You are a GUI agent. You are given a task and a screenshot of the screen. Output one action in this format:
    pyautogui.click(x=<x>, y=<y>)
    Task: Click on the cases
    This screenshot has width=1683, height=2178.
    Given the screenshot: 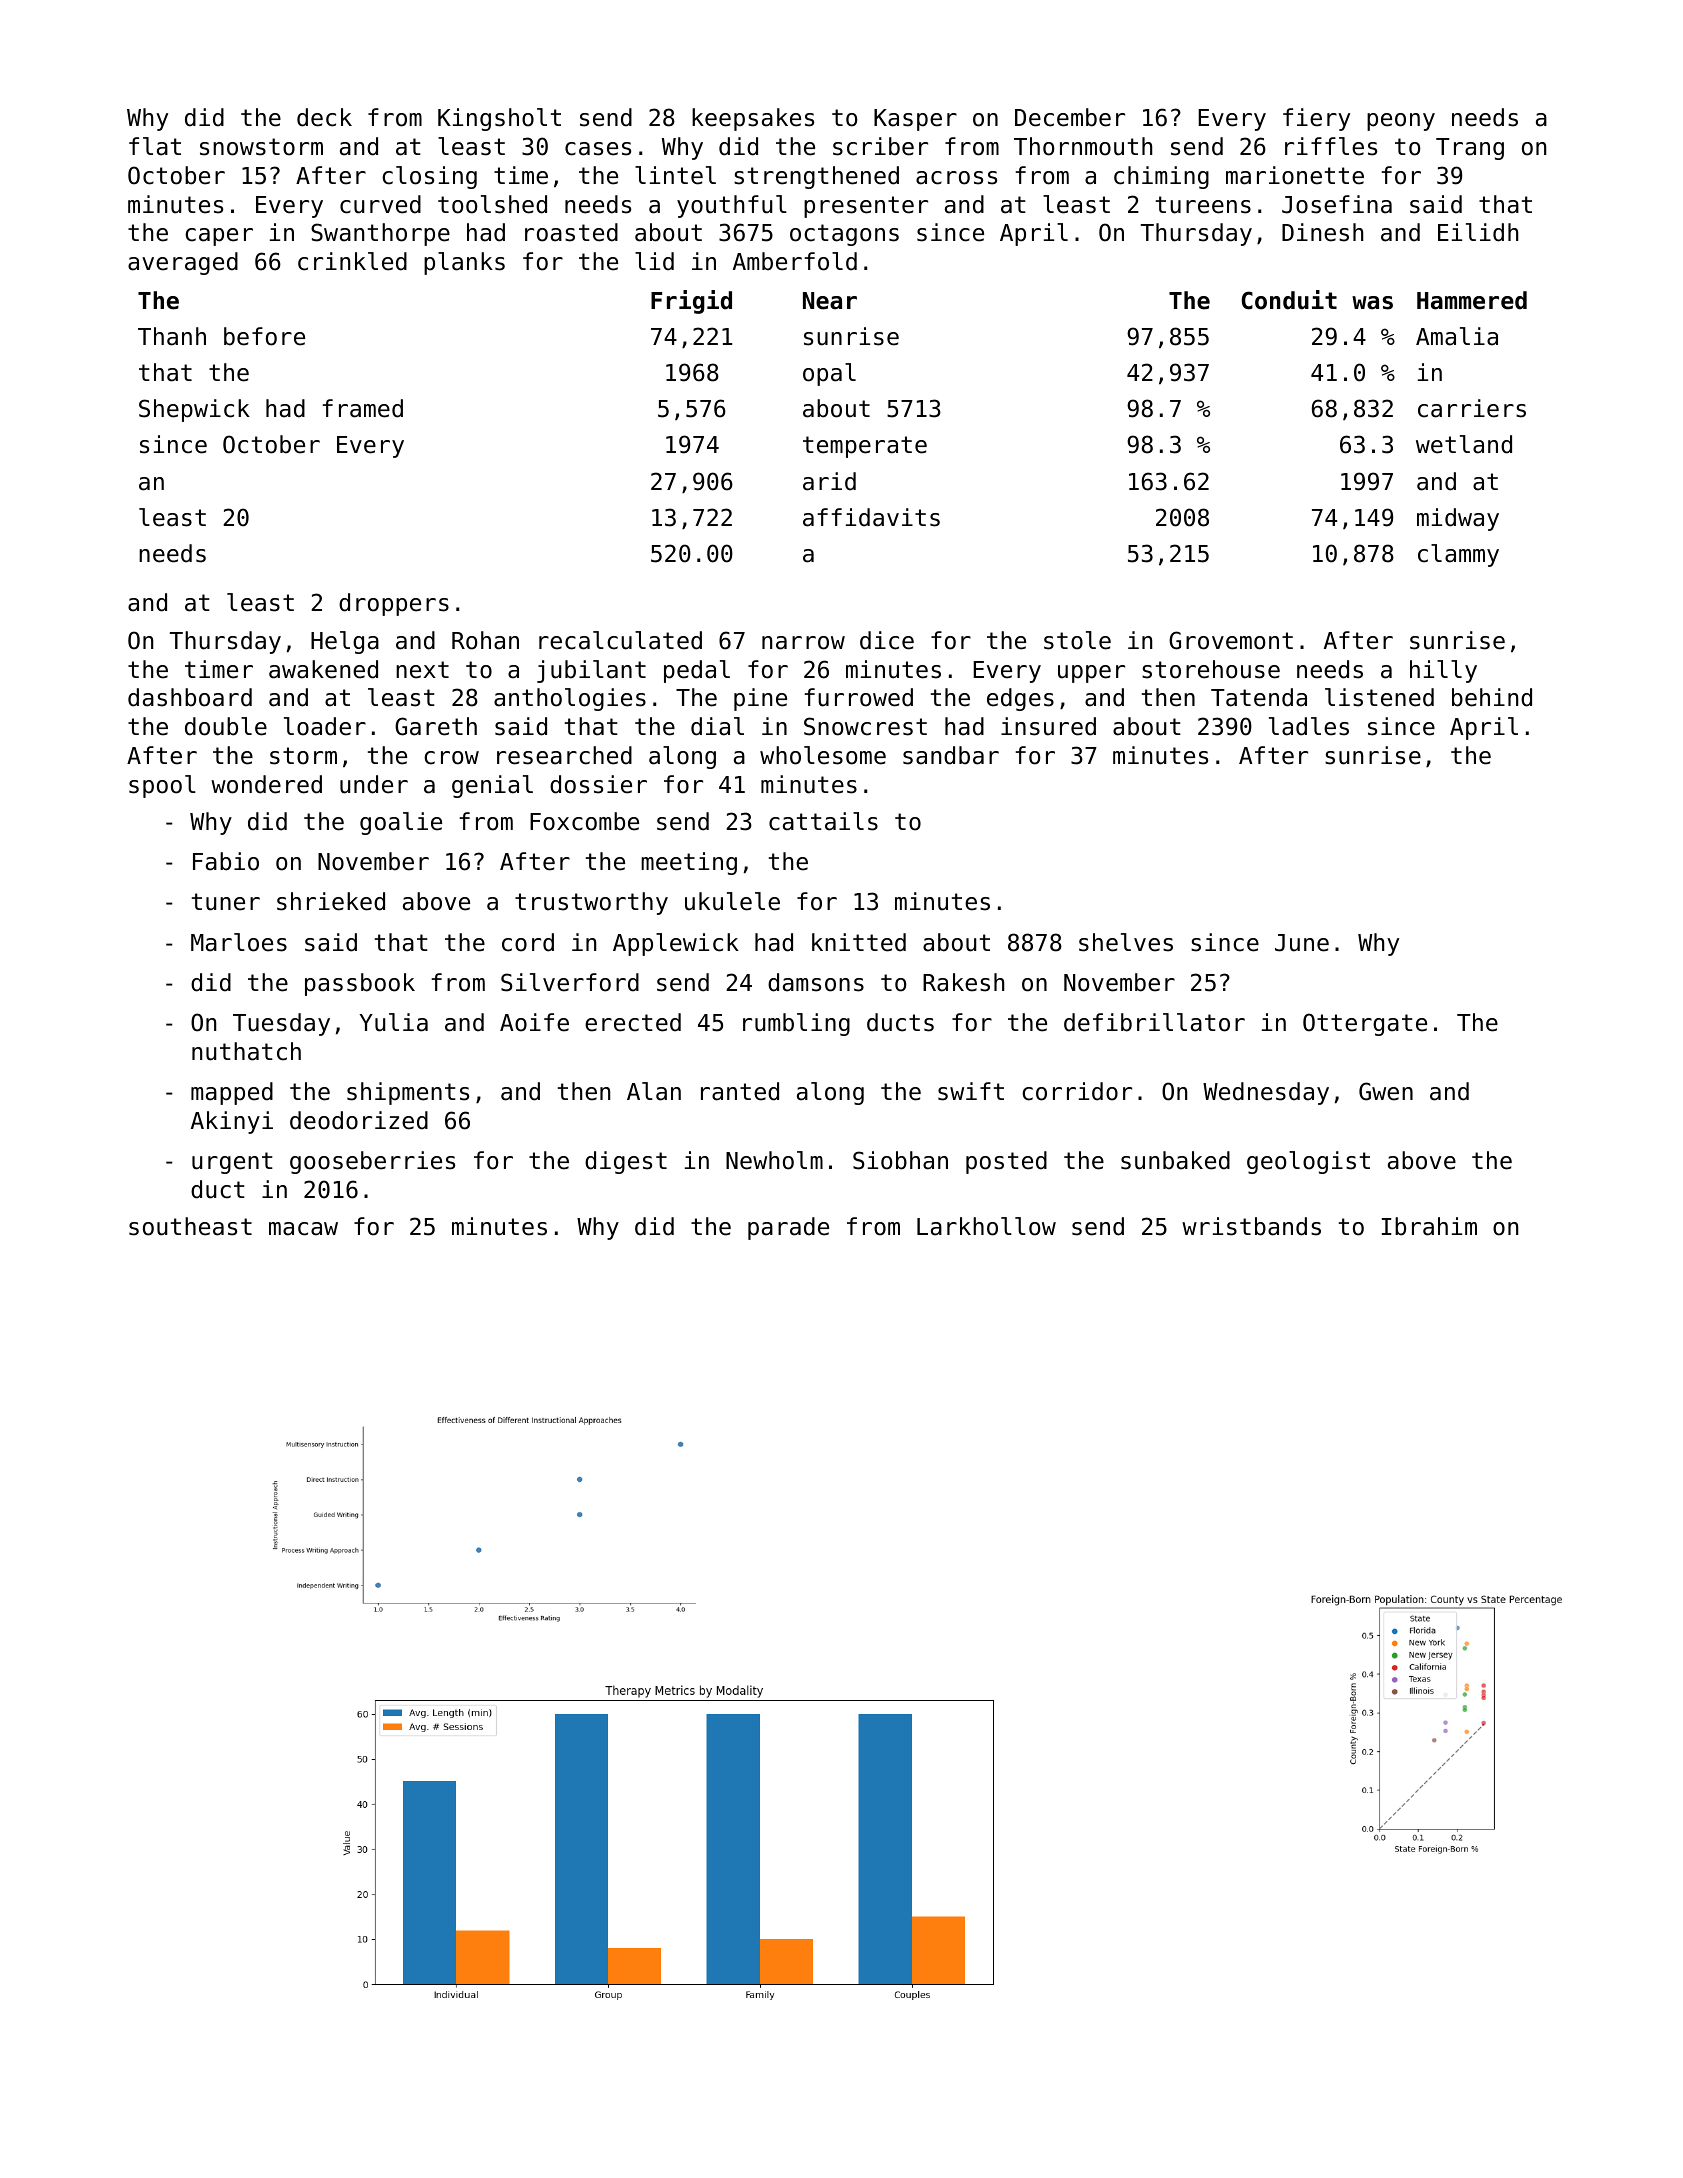 What is the action you would take?
    pyautogui.click(x=598, y=149)
